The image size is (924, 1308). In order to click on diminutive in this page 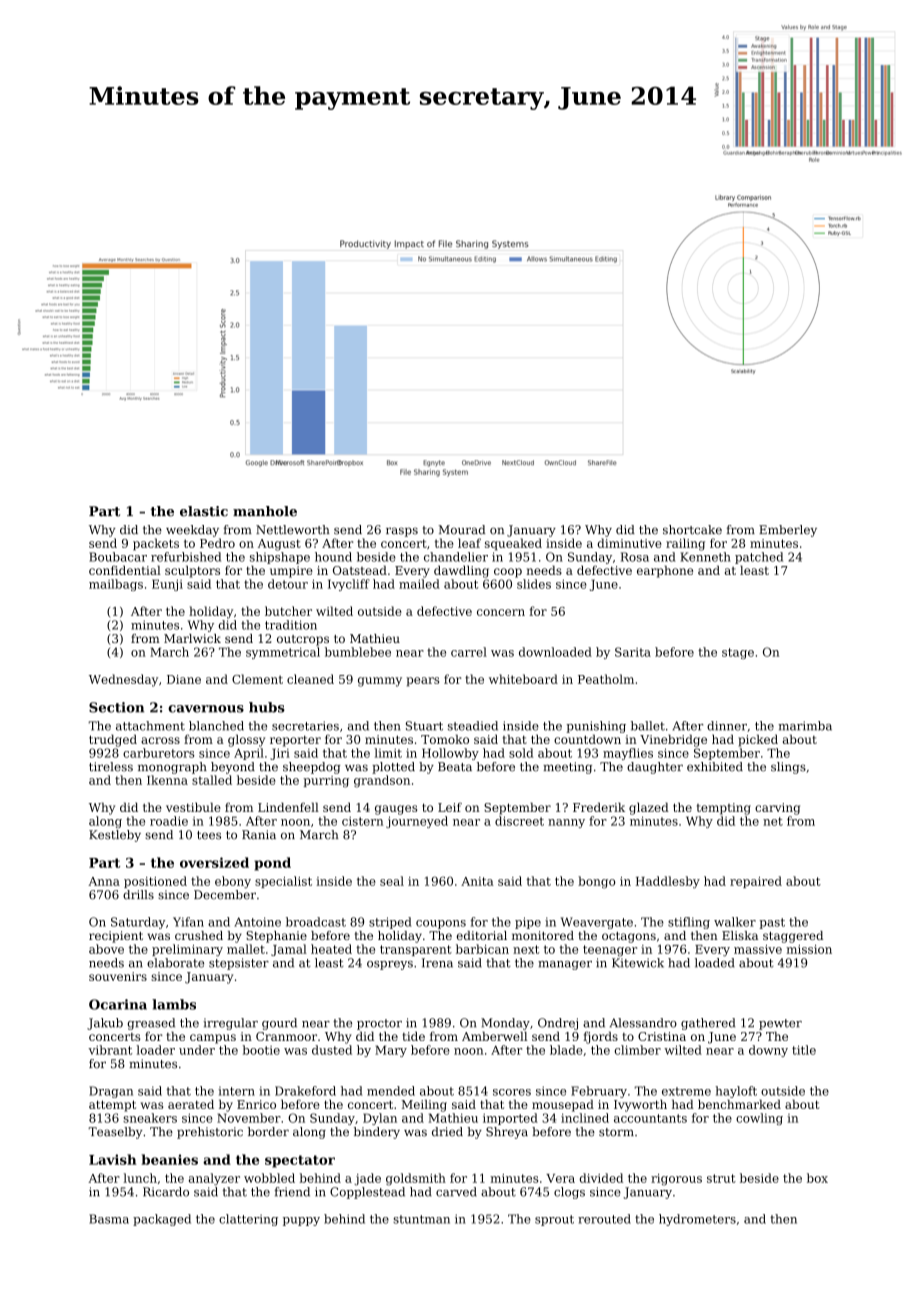, I will do `click(629, 543)`.
